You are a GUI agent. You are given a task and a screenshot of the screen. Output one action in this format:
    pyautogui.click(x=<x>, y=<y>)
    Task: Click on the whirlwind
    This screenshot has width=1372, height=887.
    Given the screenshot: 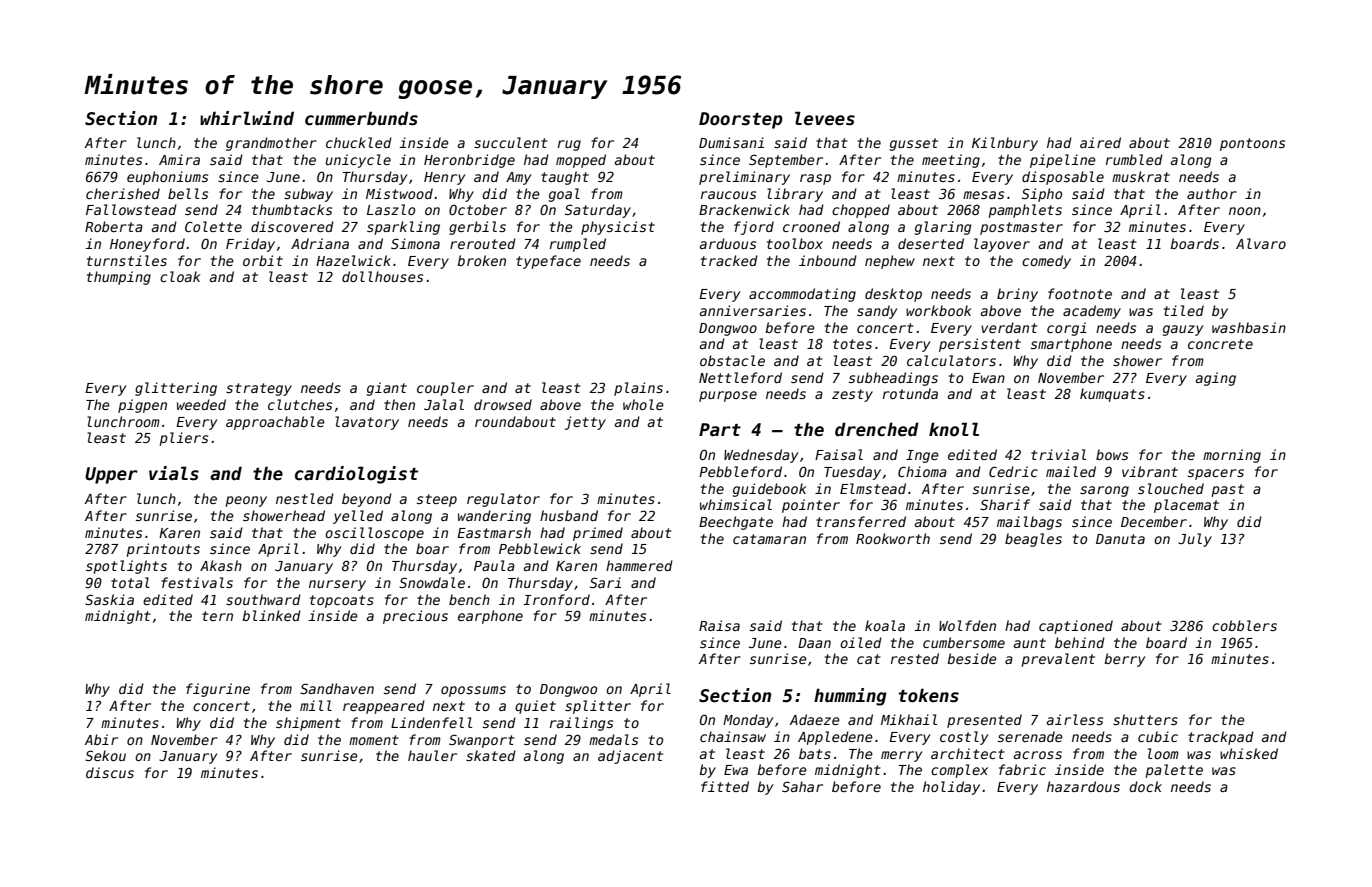 What is the action you would take?
    pyautogui.click(x=247, y=118)
